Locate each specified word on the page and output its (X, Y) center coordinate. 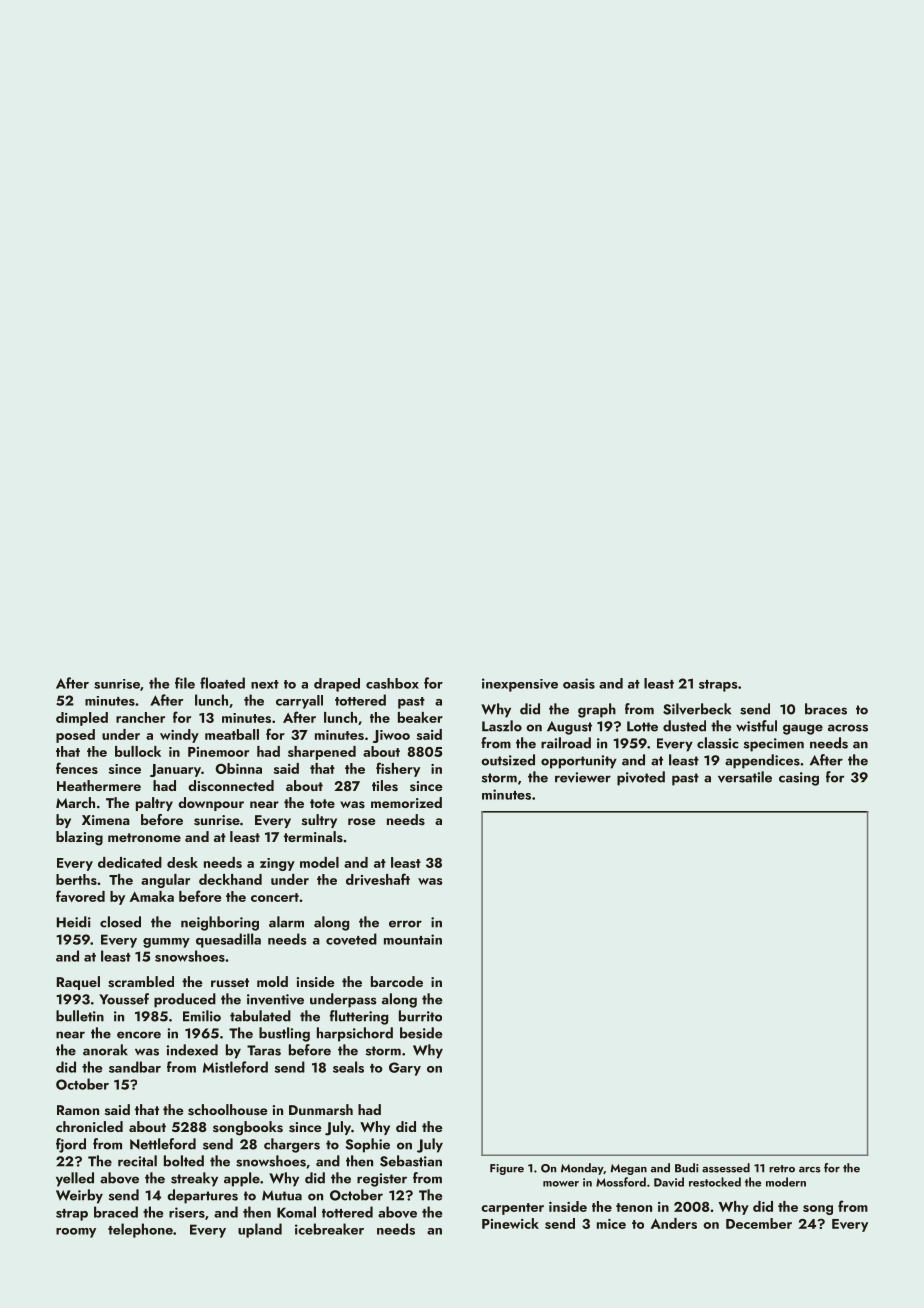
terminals (313, 836)
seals (348, 1067)
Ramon (78, 1110)
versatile (745, 777)
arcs (809, 1170)
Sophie (368, 1145)
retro (782, 1169)
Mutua (282, 1195)
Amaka (152, 896)
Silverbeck (697, 709)
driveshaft (378, 879)
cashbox (392, 683)
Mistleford (235, 1067)
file (185, 683)
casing (799, 779)
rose (362, 821)
